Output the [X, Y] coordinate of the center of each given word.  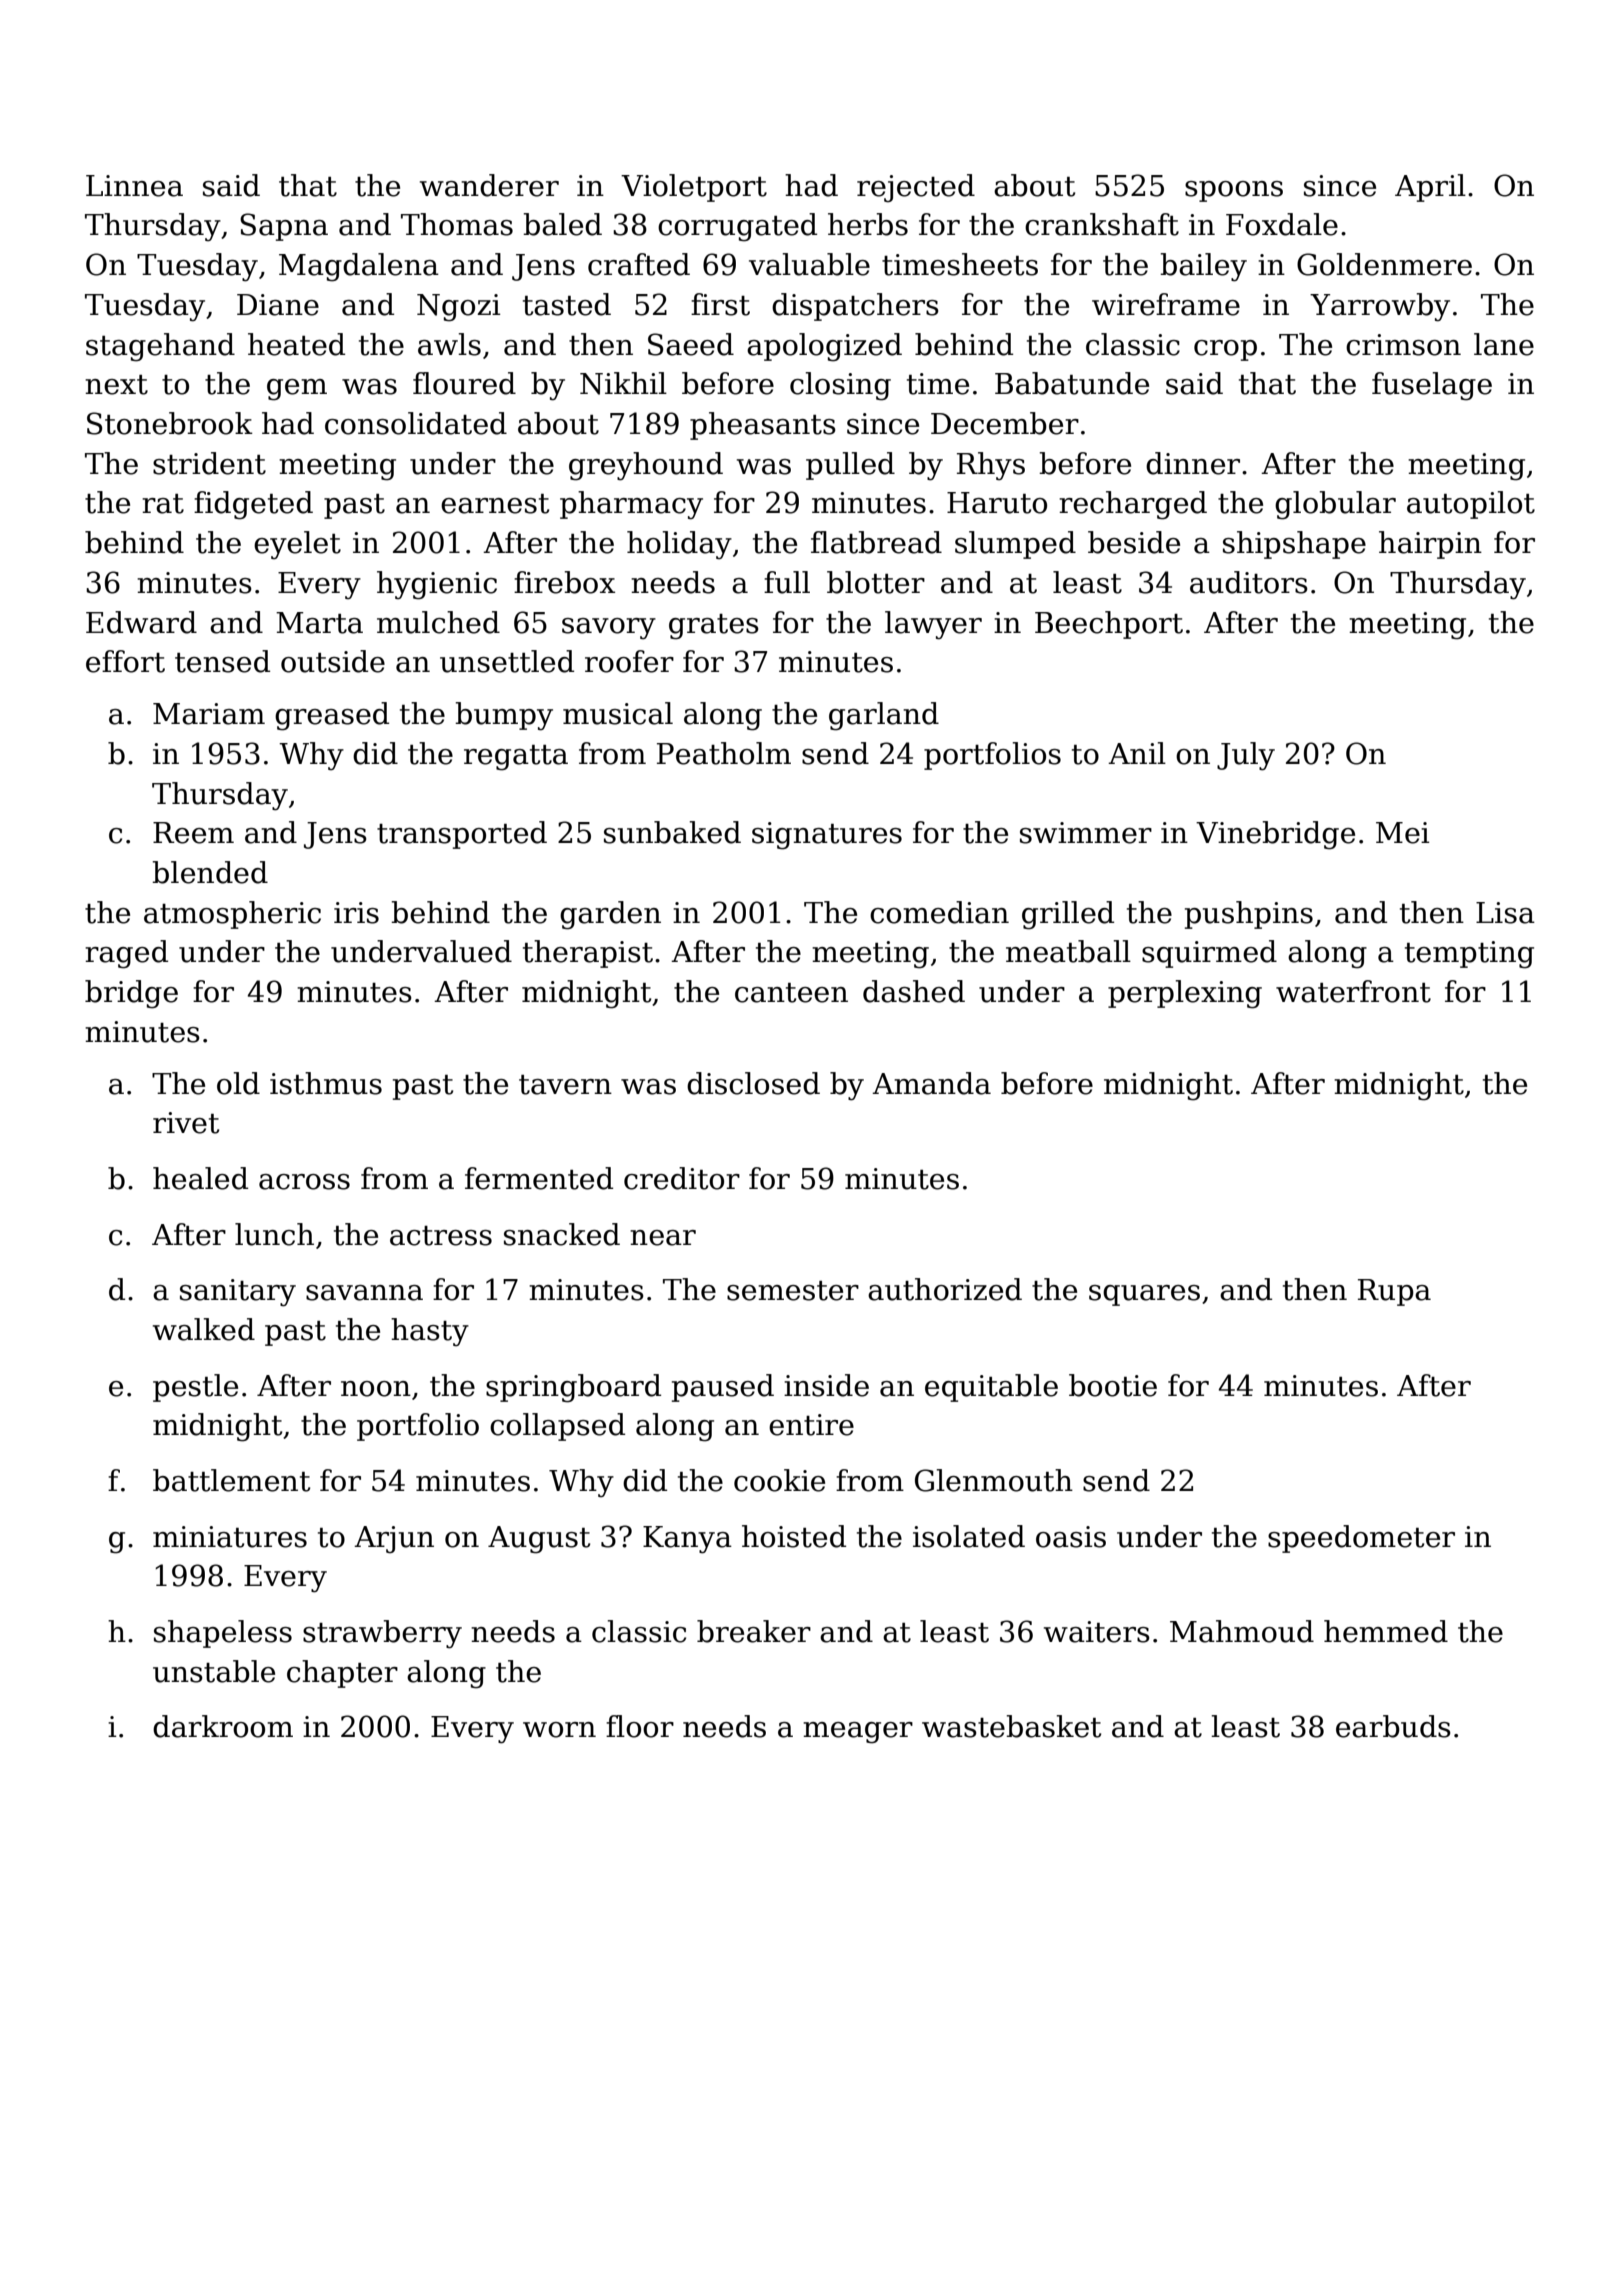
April [1430, 188]
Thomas [457, 224]
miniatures [230, 1537]
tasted [567, 304]
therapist [588, 954]
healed [200, 1178]
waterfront [1353, 991]
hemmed [1386, 1631]
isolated [969, 1536]
